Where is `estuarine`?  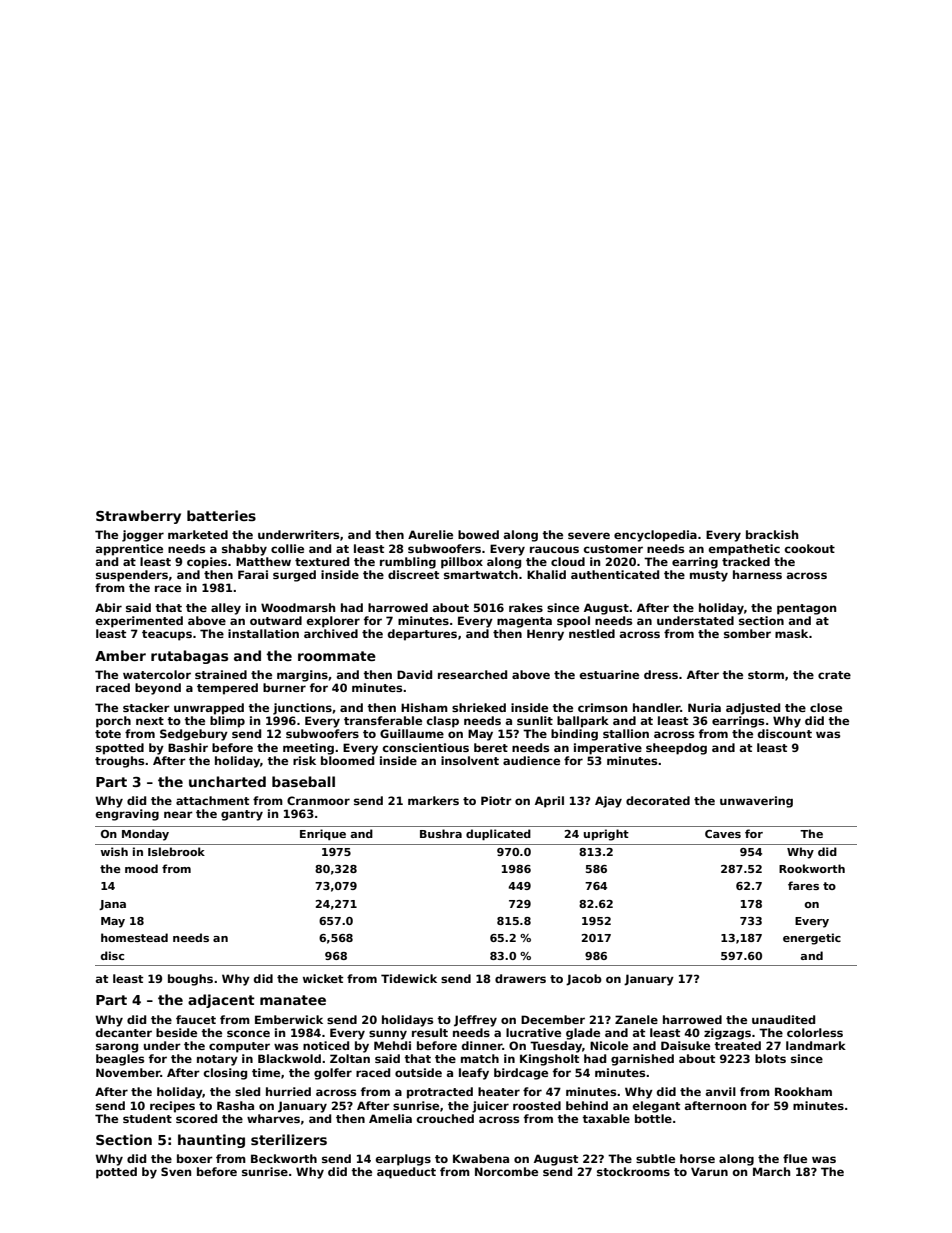 estuarine is located at coordinates (609, 674).
